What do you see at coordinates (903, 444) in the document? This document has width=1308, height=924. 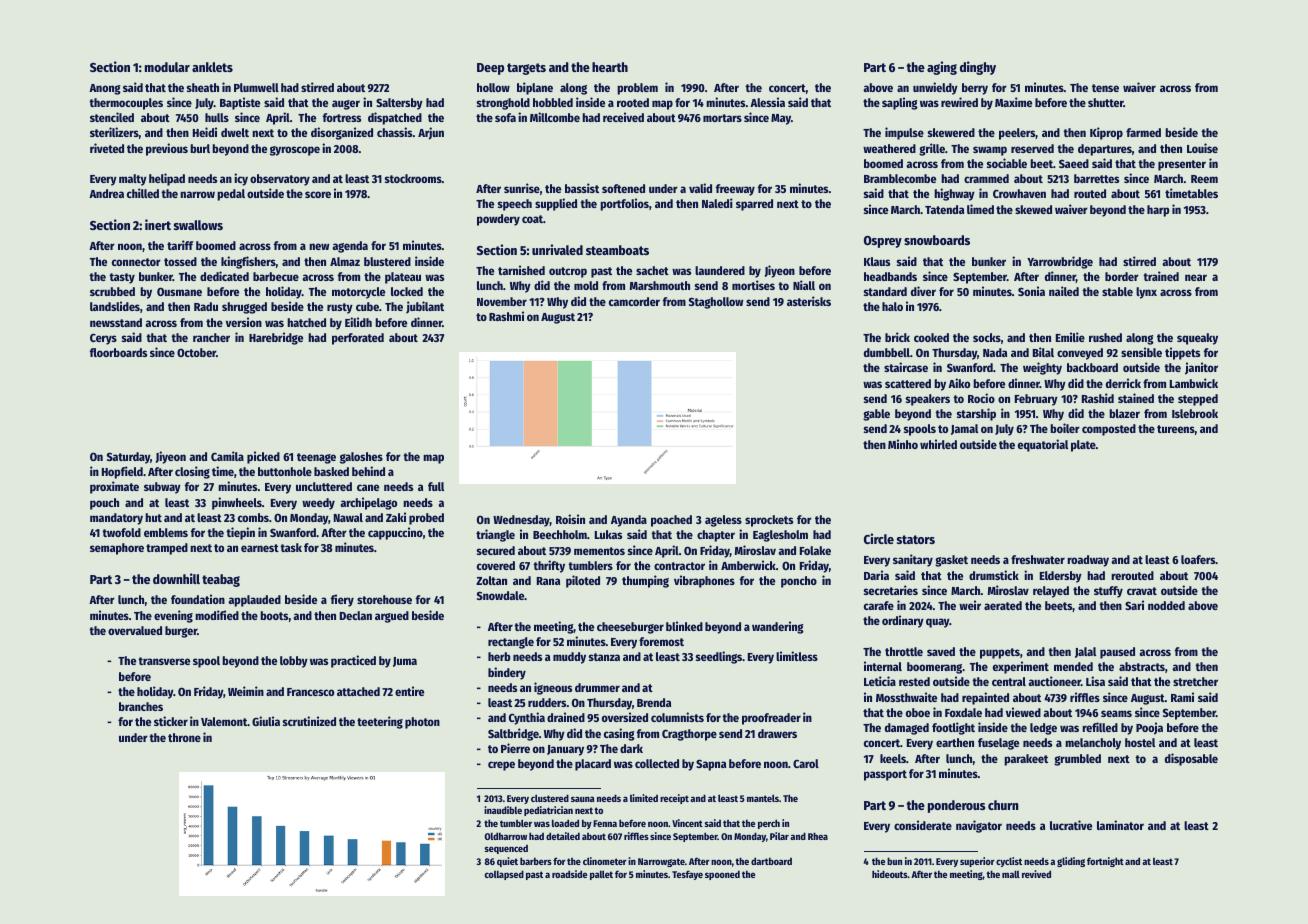 I see `Minho` at bounding box center [903, 444].
